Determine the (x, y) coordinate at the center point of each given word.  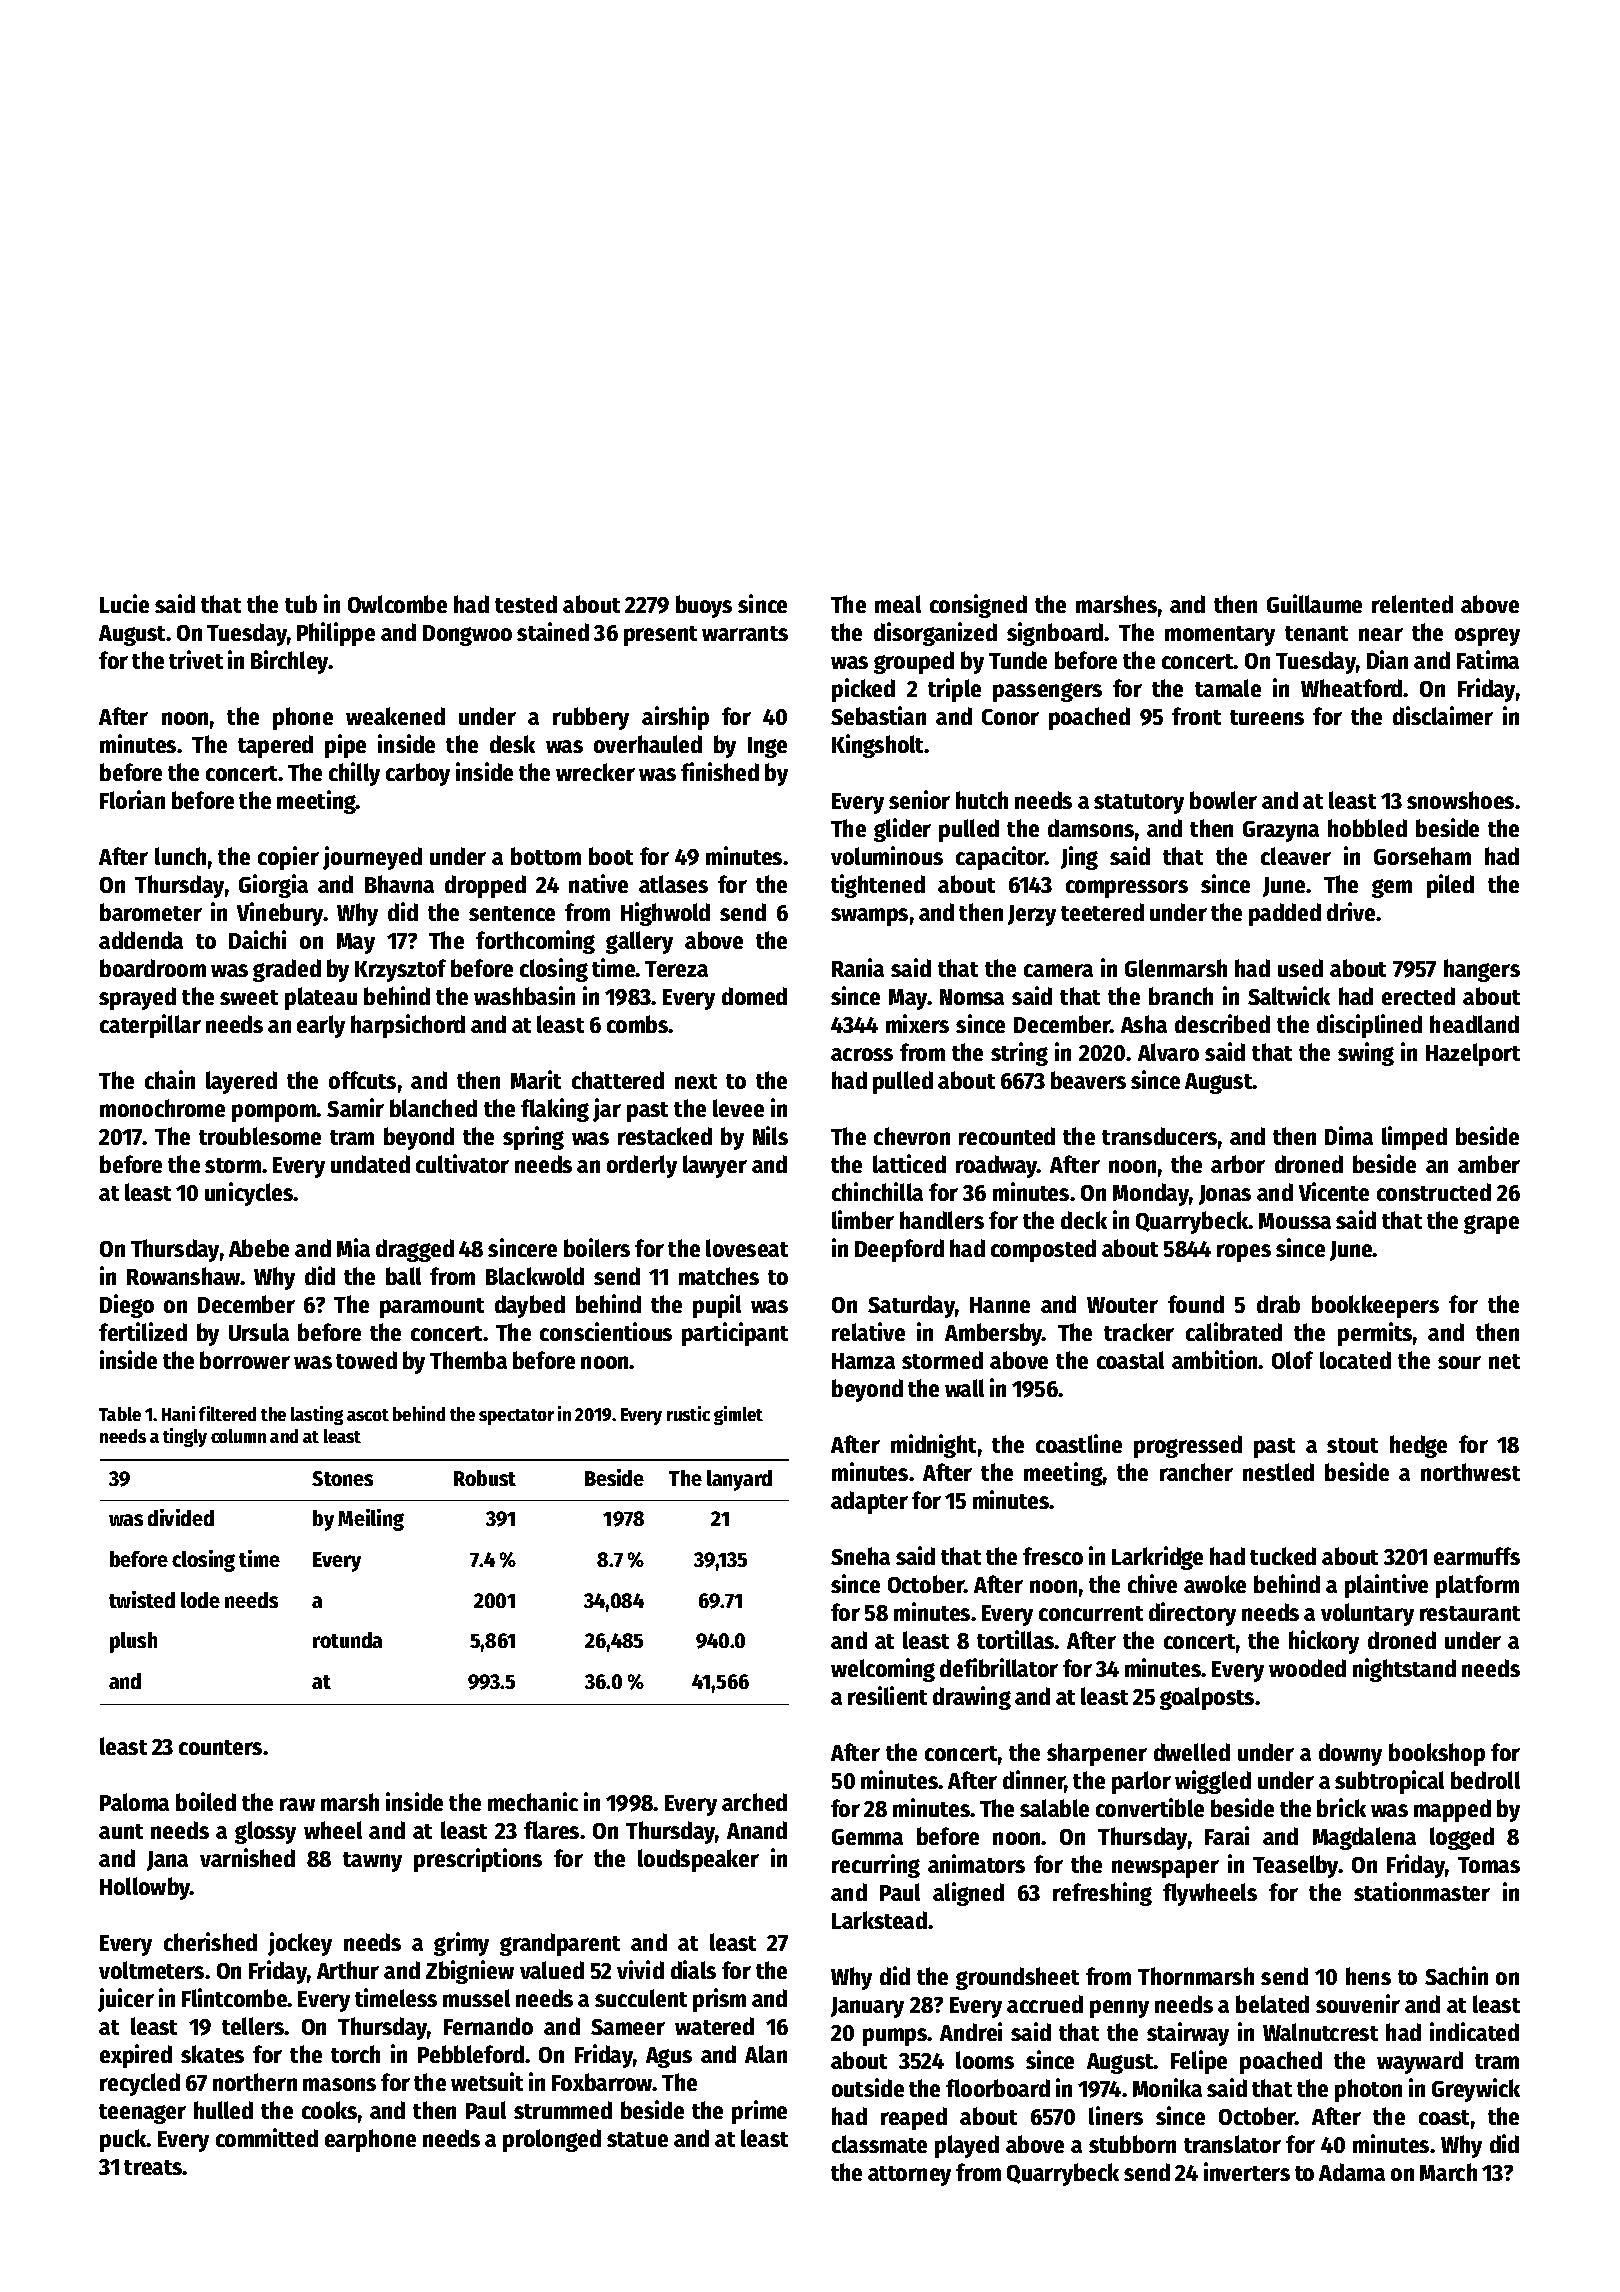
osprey (1487, 637)
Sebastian (878, 715)
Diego (127, 1306)
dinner (1034, 1781)
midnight (933, 1446)
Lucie (124, 603)
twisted (142, 1599)
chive (1152, 1583)
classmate (879, 2144)
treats (153, 2167)
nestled (1278, 1472)
